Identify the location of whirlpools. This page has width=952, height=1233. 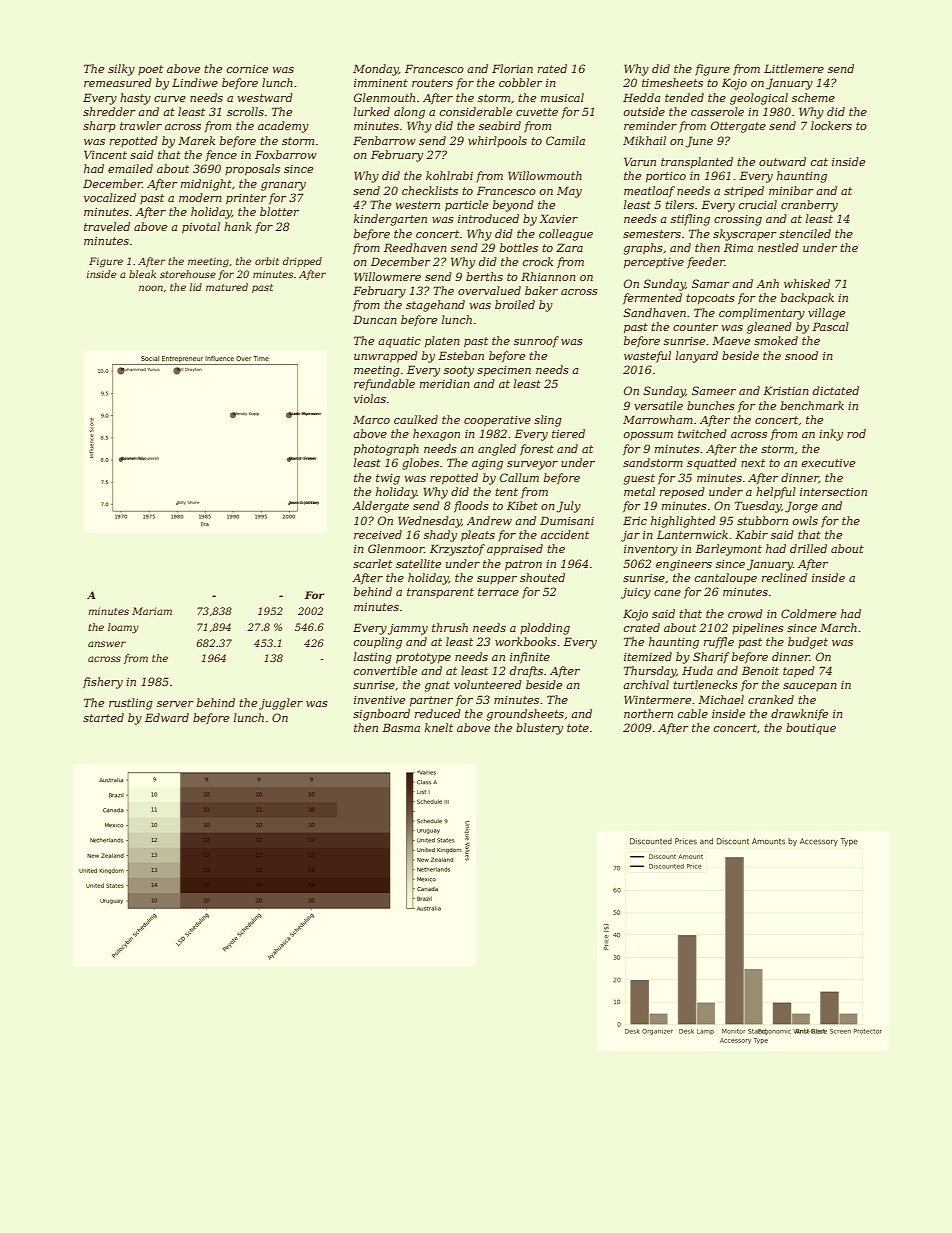
(497, 141).
